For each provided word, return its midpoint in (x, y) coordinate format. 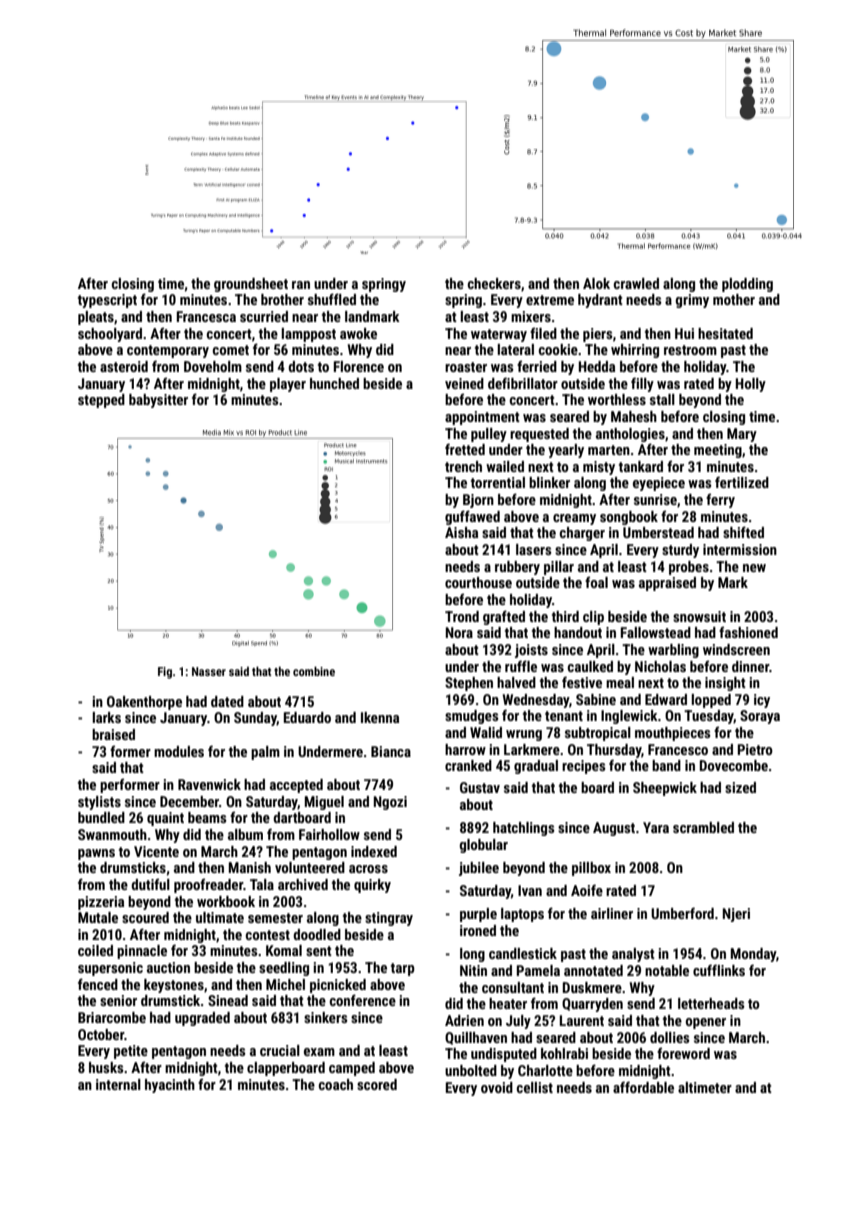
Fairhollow (329, 834)
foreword (683, 1053)
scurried (264, 316)
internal (118, 1084)
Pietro (755, 749)
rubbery (517, 568)
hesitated (725, 333)
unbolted (471, 1070)
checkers (494, 283)
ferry (720, 500)
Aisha (461, 532)
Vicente (156, 851)
